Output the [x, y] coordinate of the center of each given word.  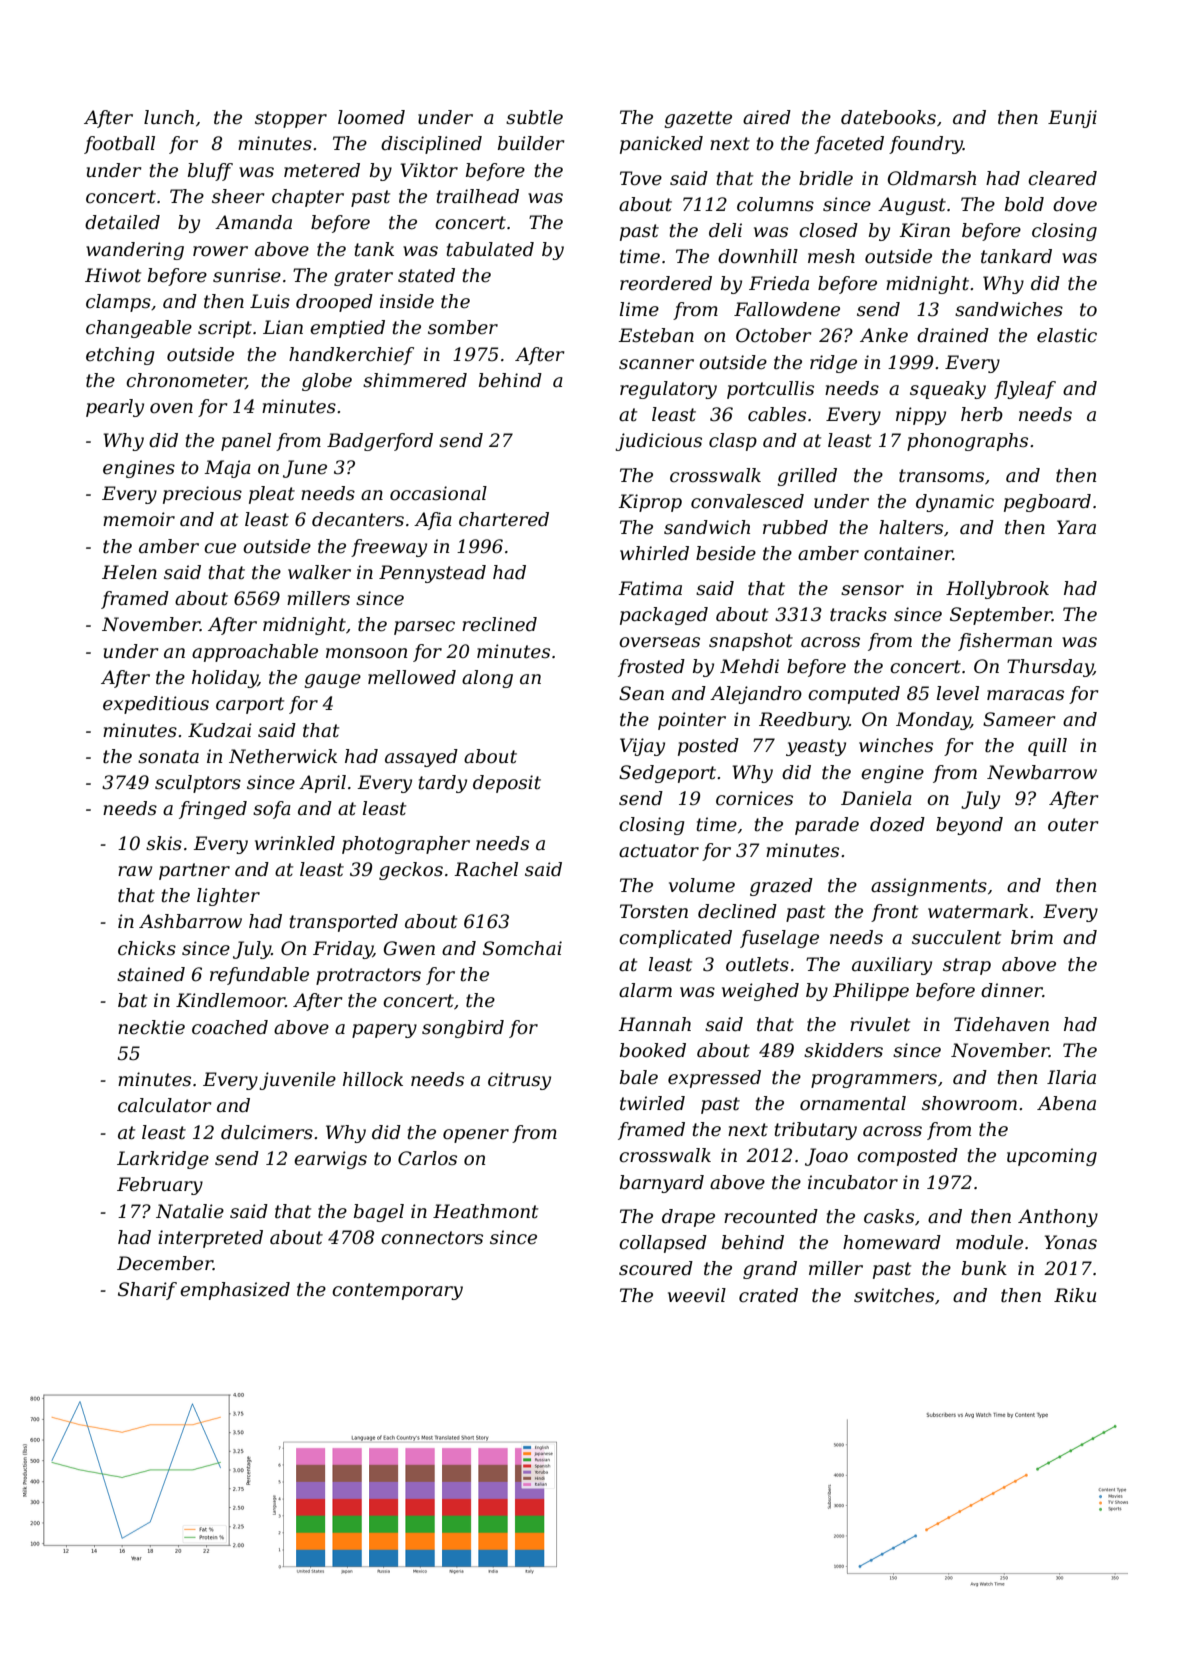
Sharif [147, 1291]
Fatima [650, 588]
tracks [858, 614]
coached [230, 1027]
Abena [1066, 1103]
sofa [272, 810]
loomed [371, 117]
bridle [826, 178]
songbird [463, 1029]
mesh [831, 256]
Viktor [429, 170]
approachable [255, 653]
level [958, 693]
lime [639, 309]
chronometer [186, 381]
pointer [692, 721]
